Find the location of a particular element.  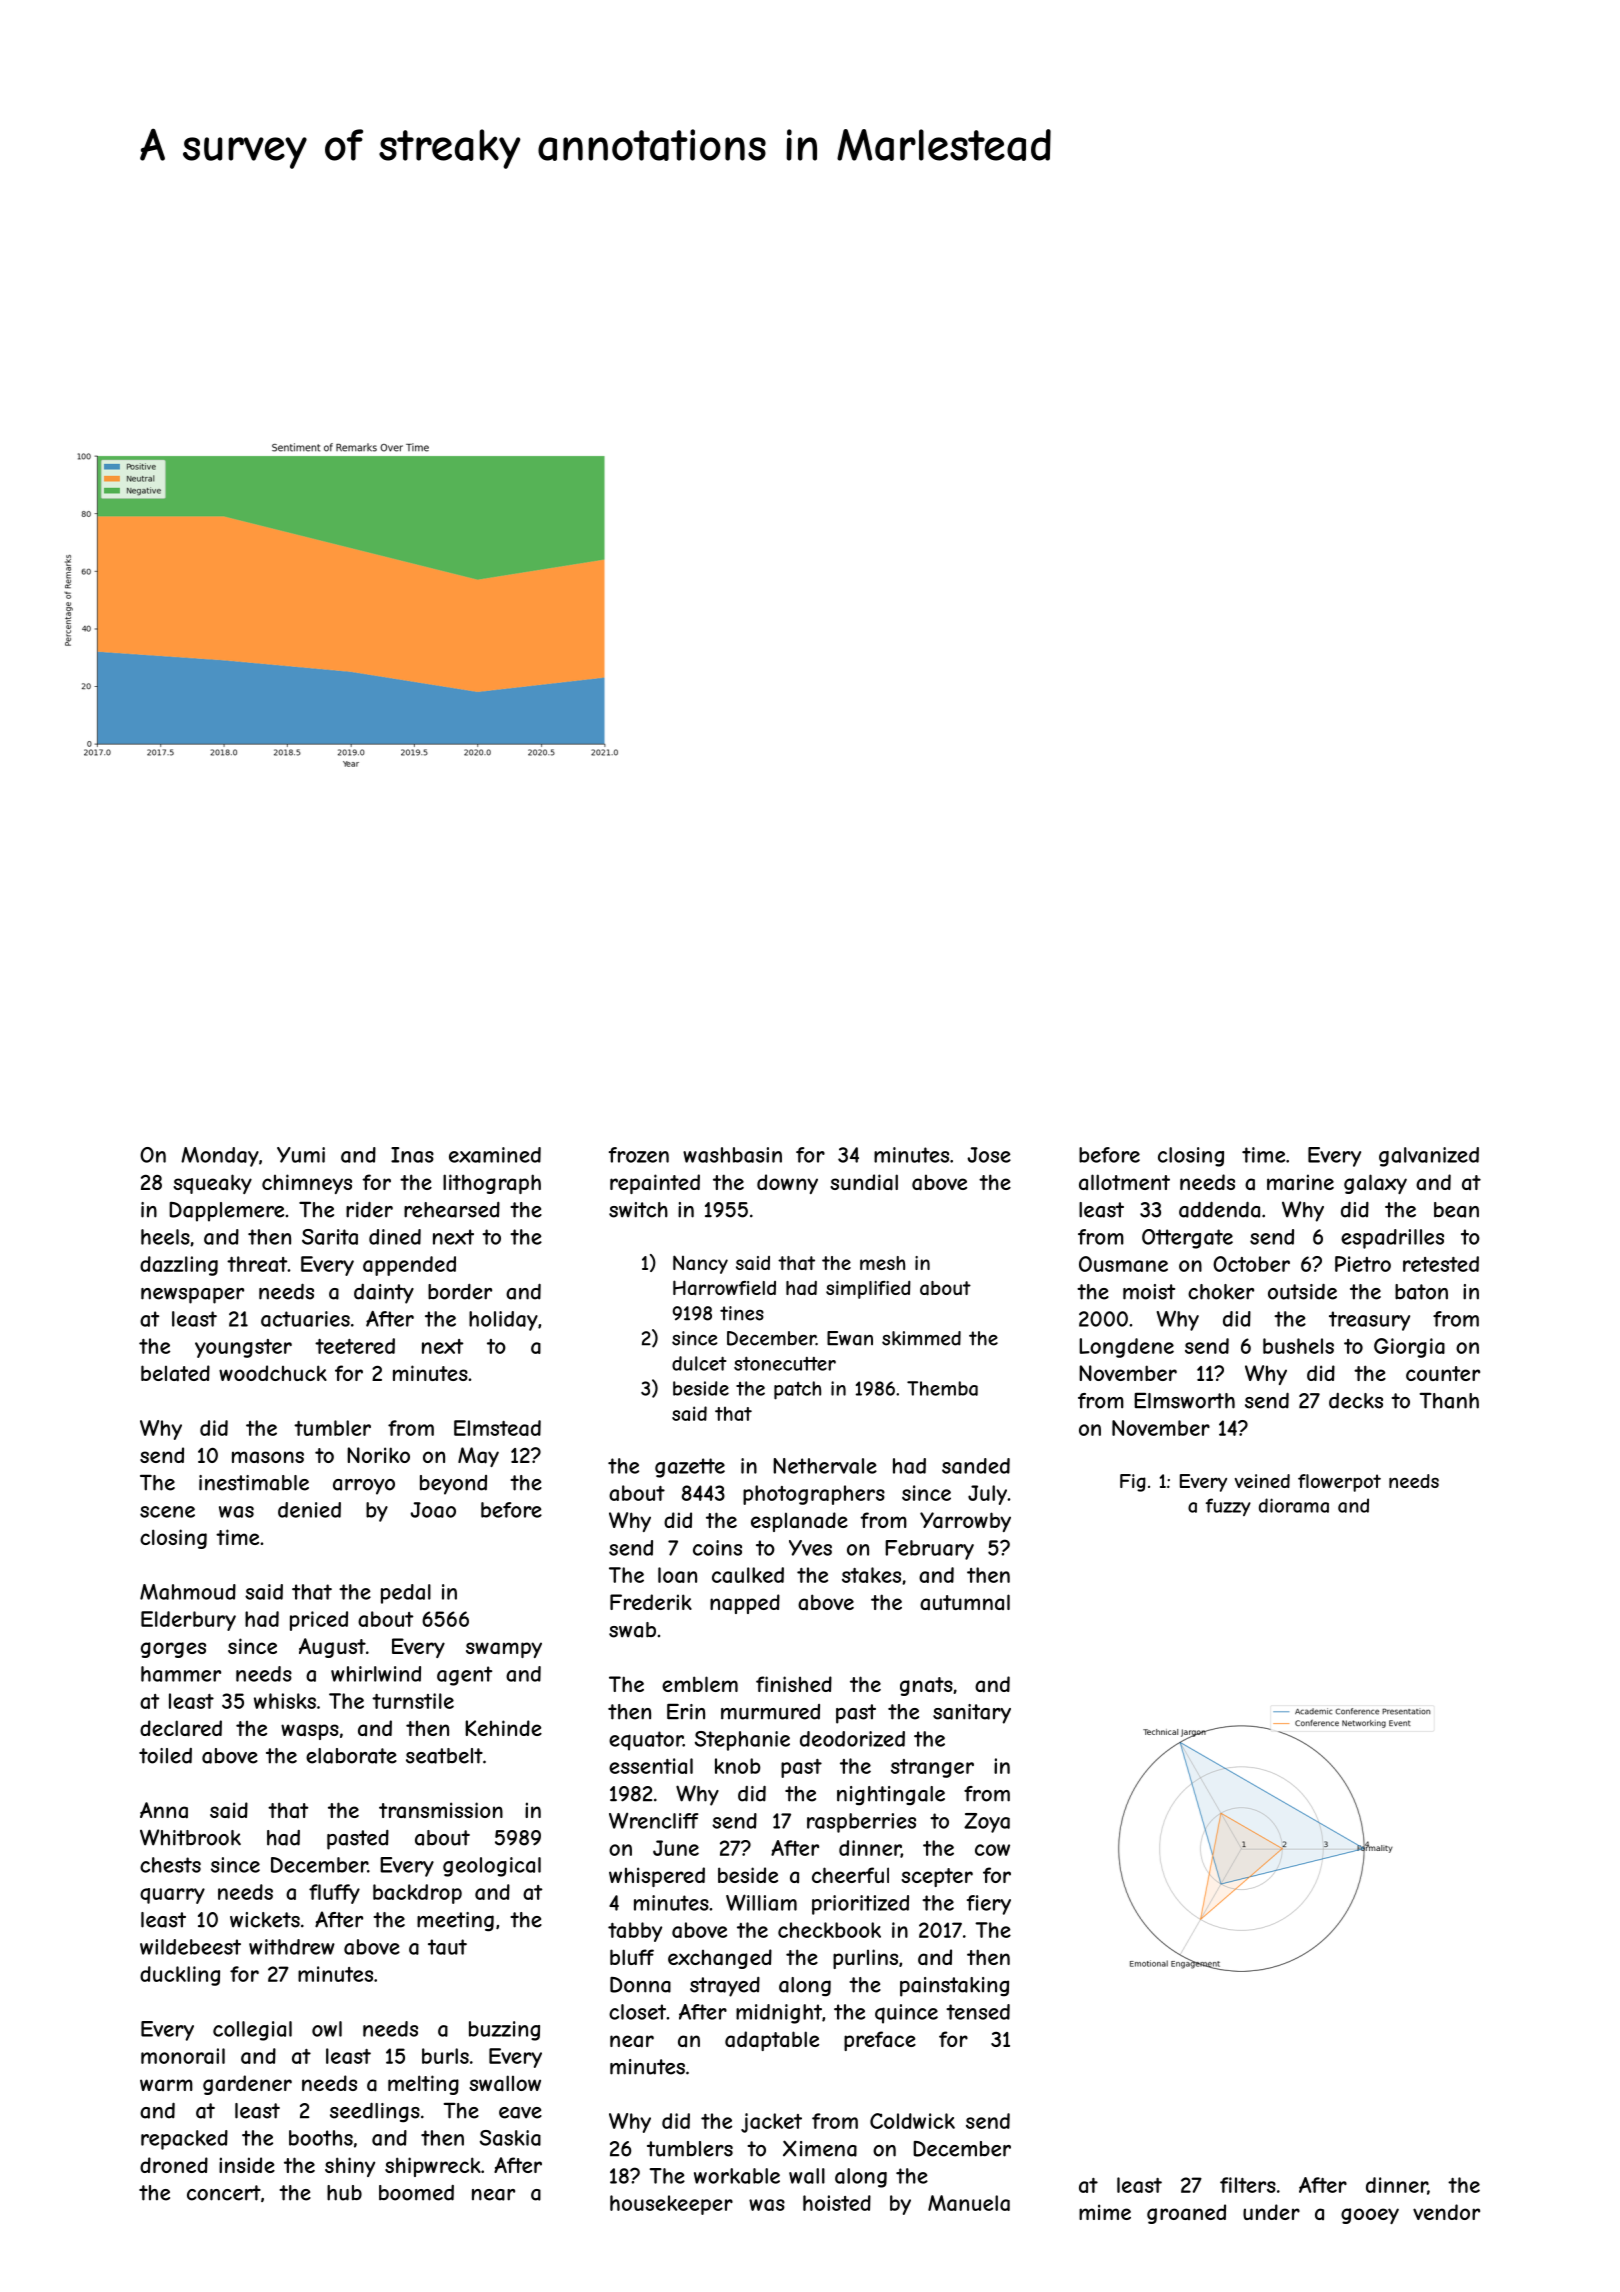

Yumi is located at coordinates (301, 1155).
